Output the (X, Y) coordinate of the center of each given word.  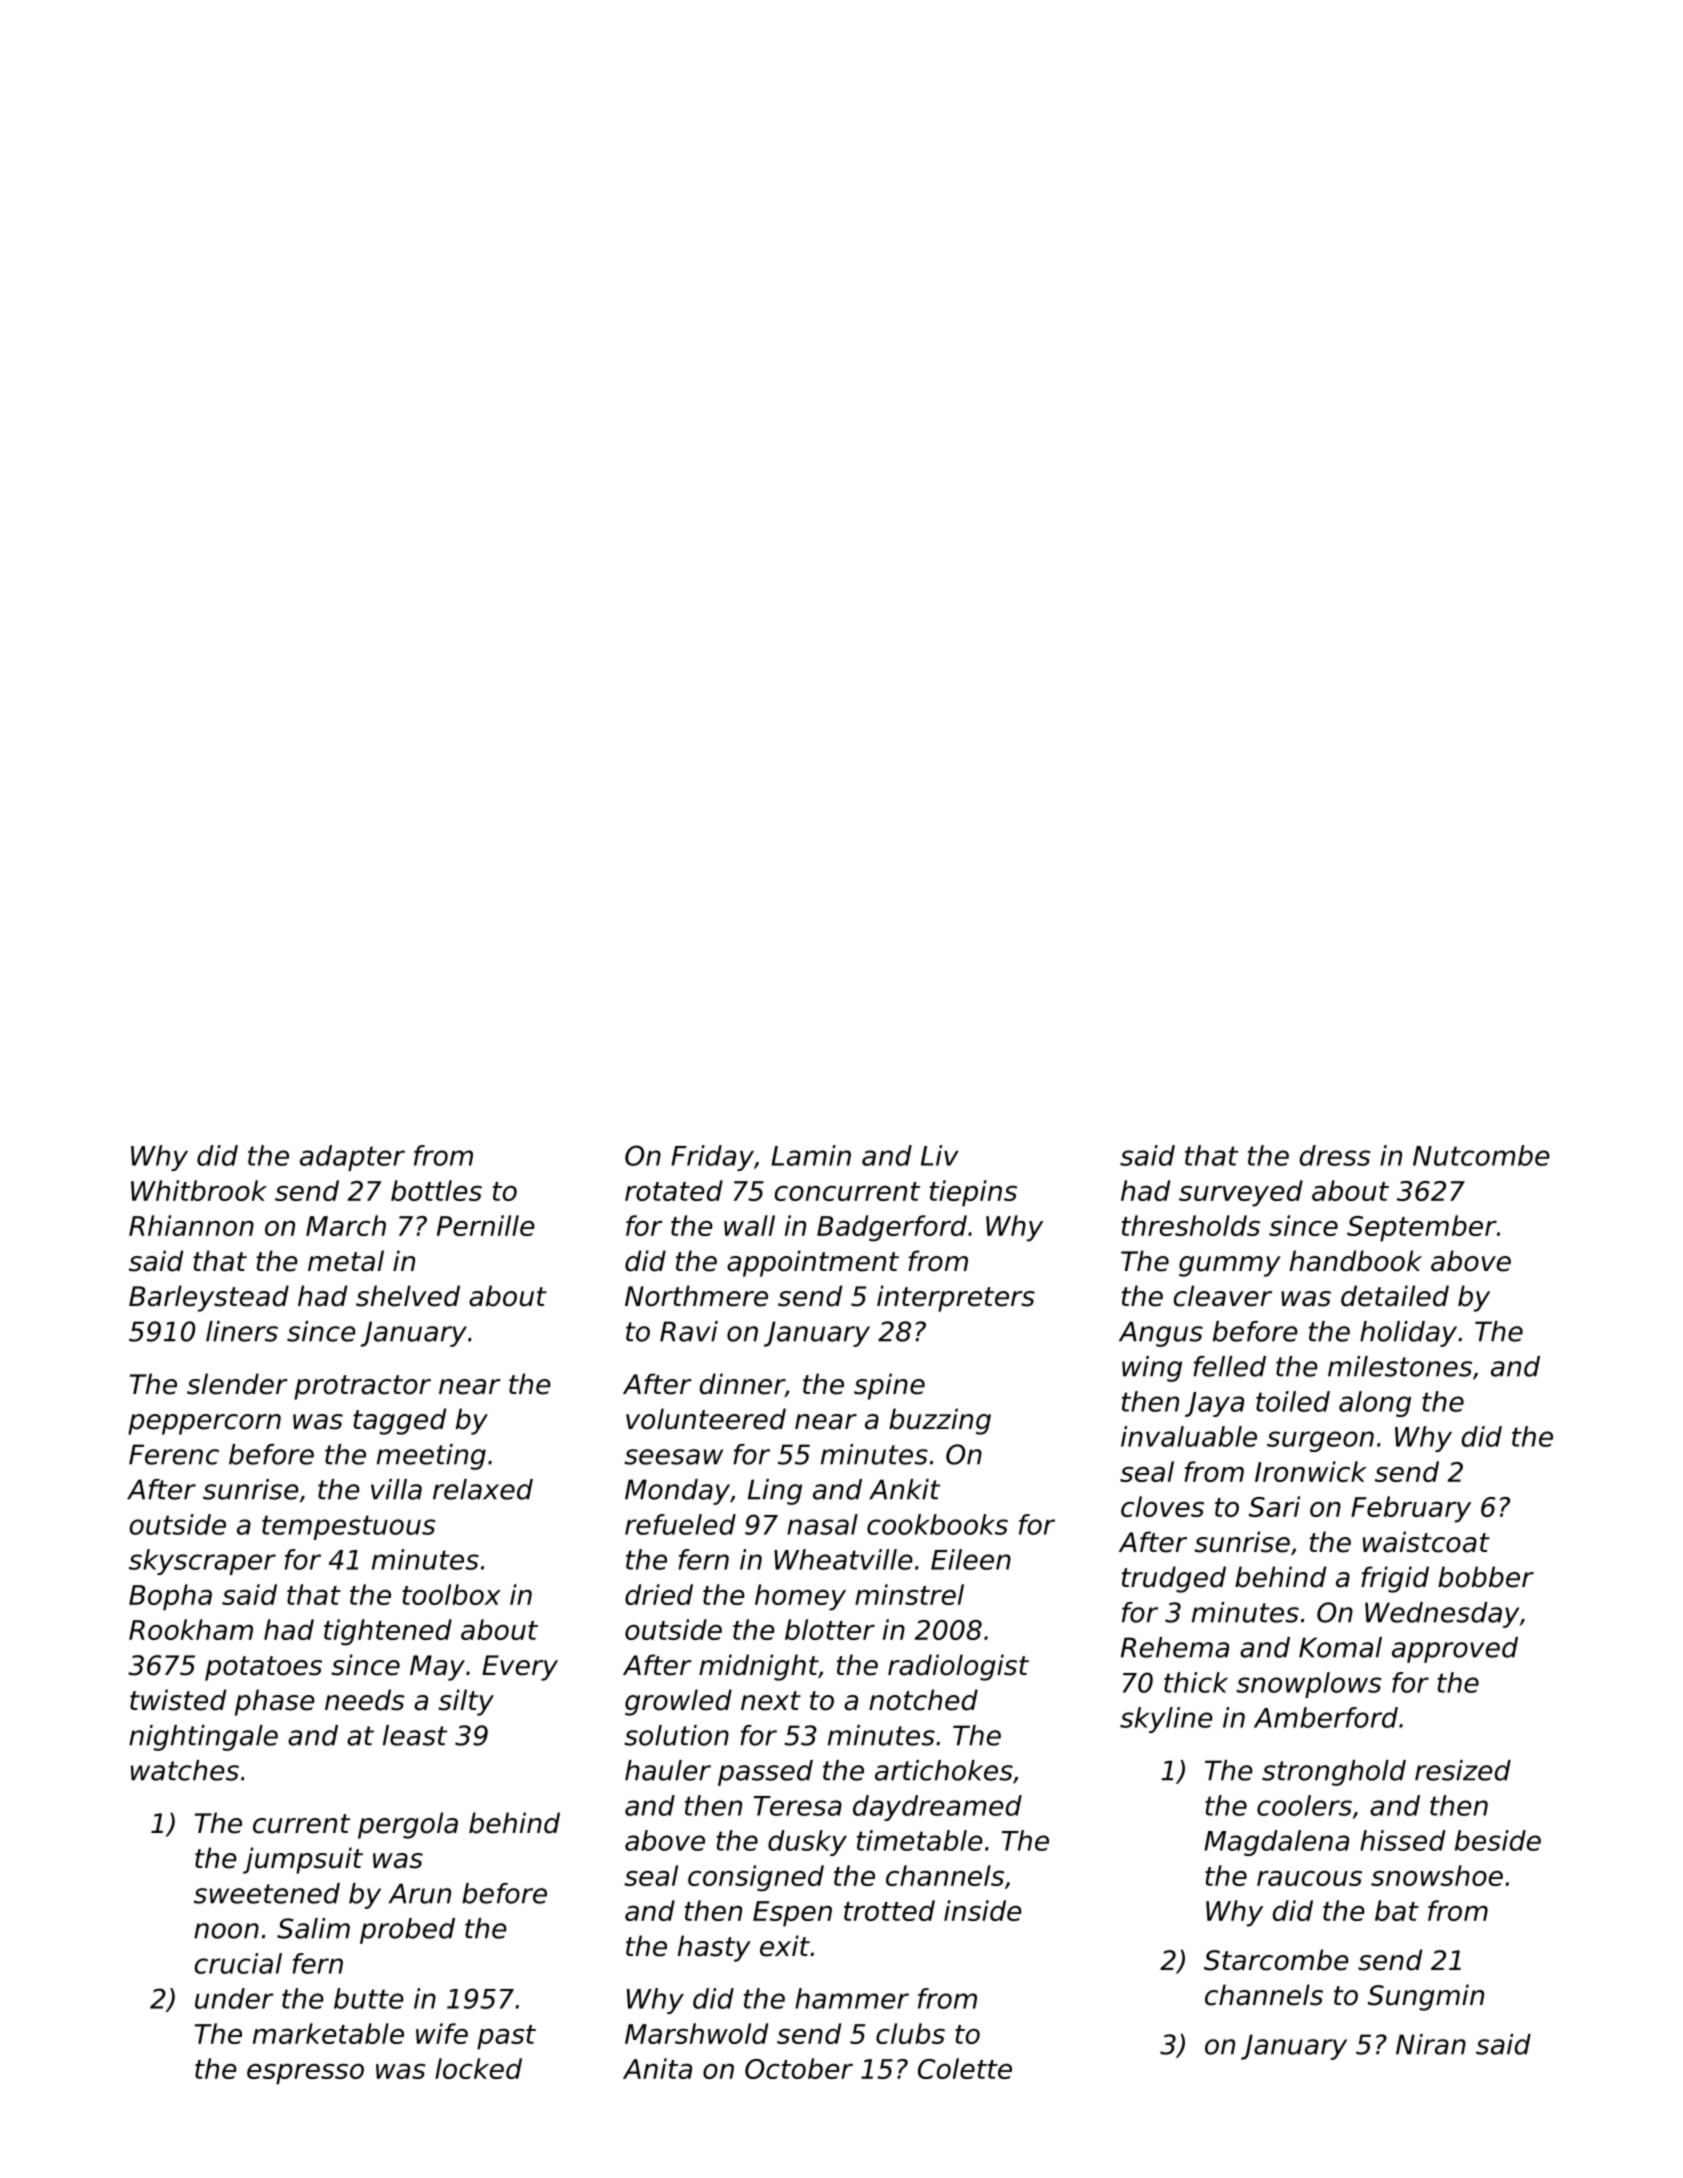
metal (346, 1261)
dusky (807, 1843)
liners (242, 1331)
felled (1229, 1366)
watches (185, 1770)
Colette (965, 2068)
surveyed (1241, 1193)
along (1375, 1404)
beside (1498, 1840)
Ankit (904, 1489)
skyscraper (202, 1562)
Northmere (696, 1296)
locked (478, 2068)
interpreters (956, 1298)
